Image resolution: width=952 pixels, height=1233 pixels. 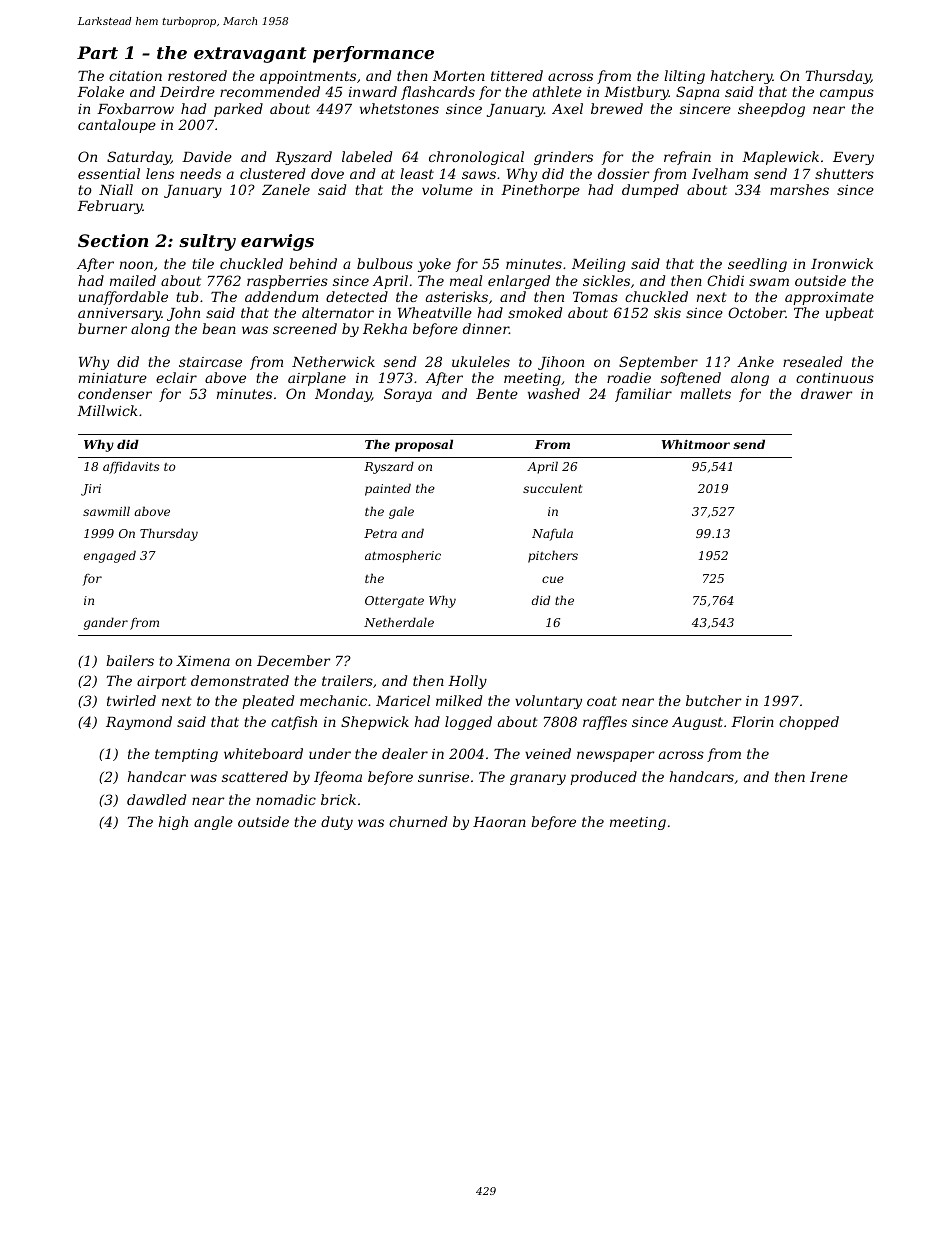 What do you see at coordinates (186, 755) in the screenshot?
I see `tempting` at bounding box center [186, 755].
